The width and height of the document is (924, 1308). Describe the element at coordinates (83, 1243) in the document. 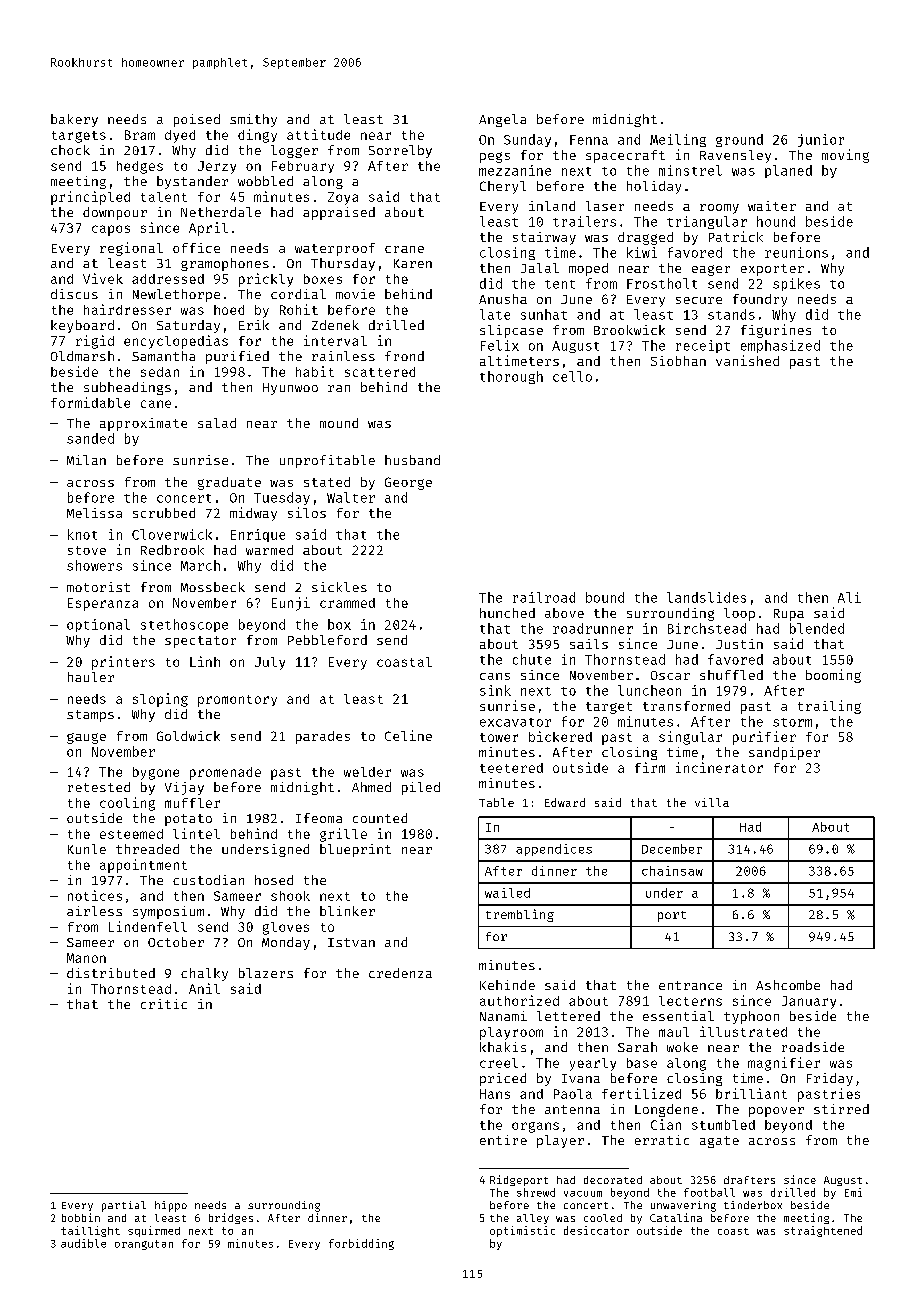

I see `audible` at that location.
